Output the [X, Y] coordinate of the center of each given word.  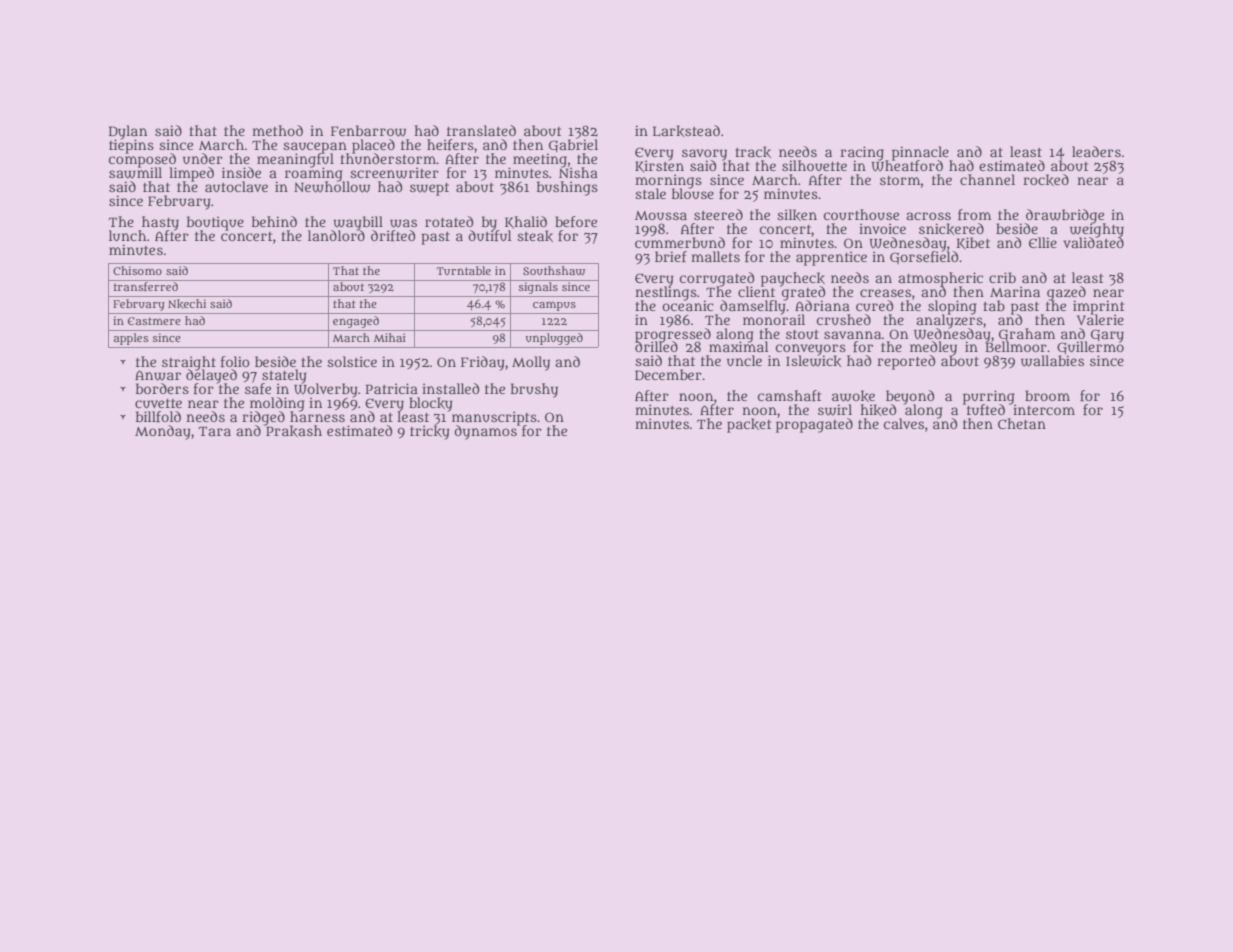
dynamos [485, 433]
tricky [430, 432]
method [277, 130]
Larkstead [686, 131]
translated [481, 130]
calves [904, 423]
